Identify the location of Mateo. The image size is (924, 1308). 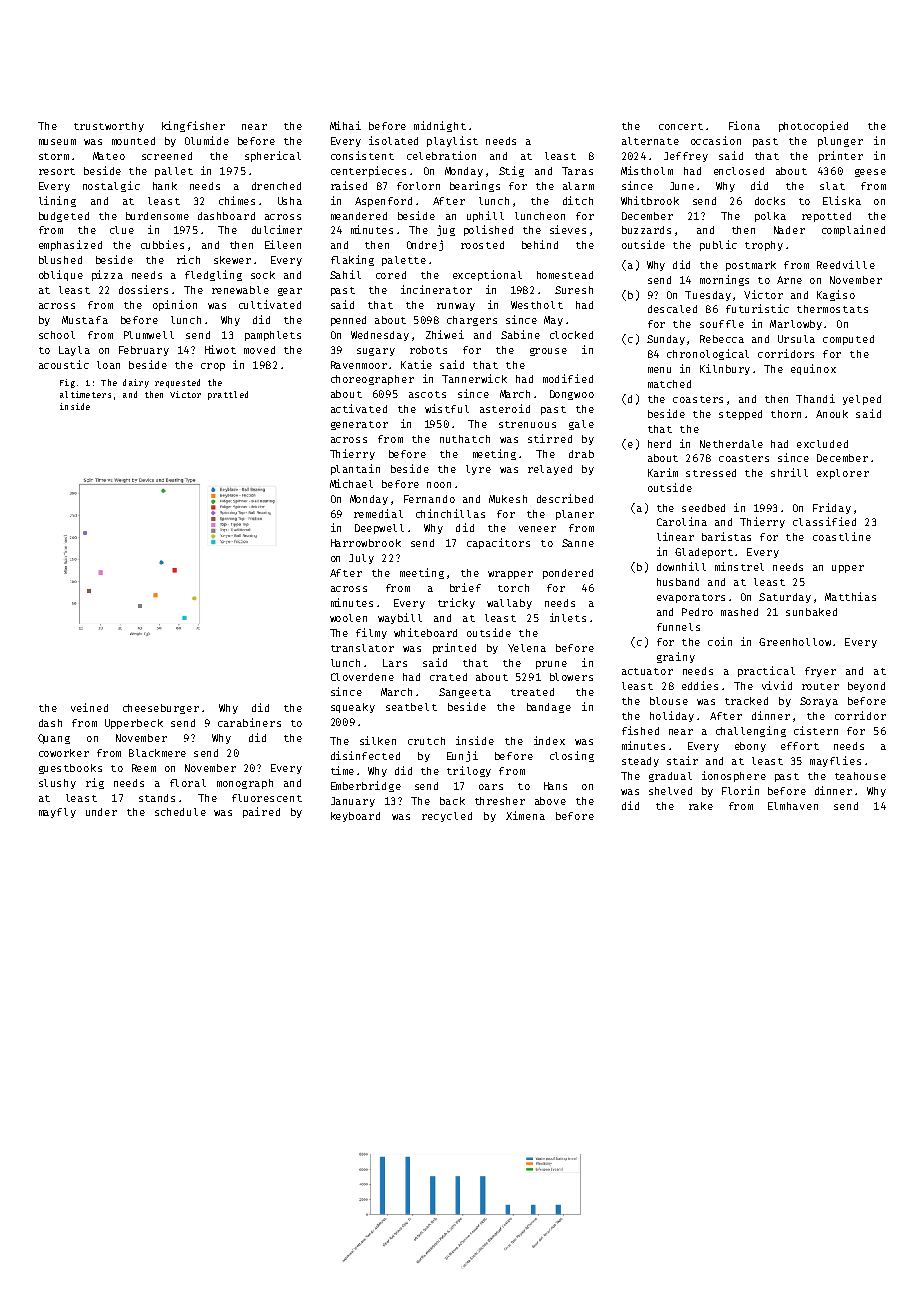
(109, 156).
